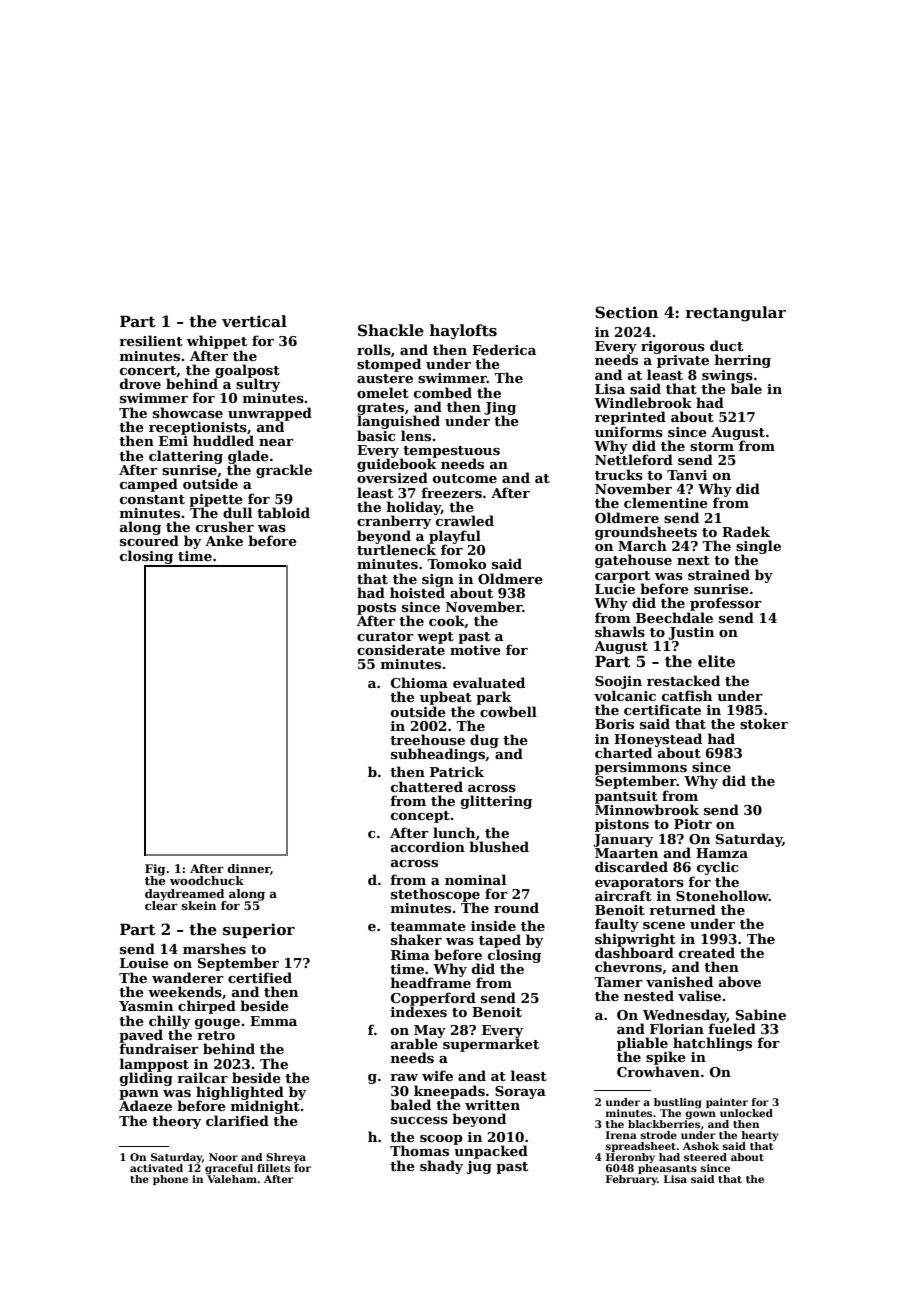 The image size is (908, 1316). What do you see at coordinates (621, 1135) in the page?
I see `Irena` at bounding box center [621, 1135].
